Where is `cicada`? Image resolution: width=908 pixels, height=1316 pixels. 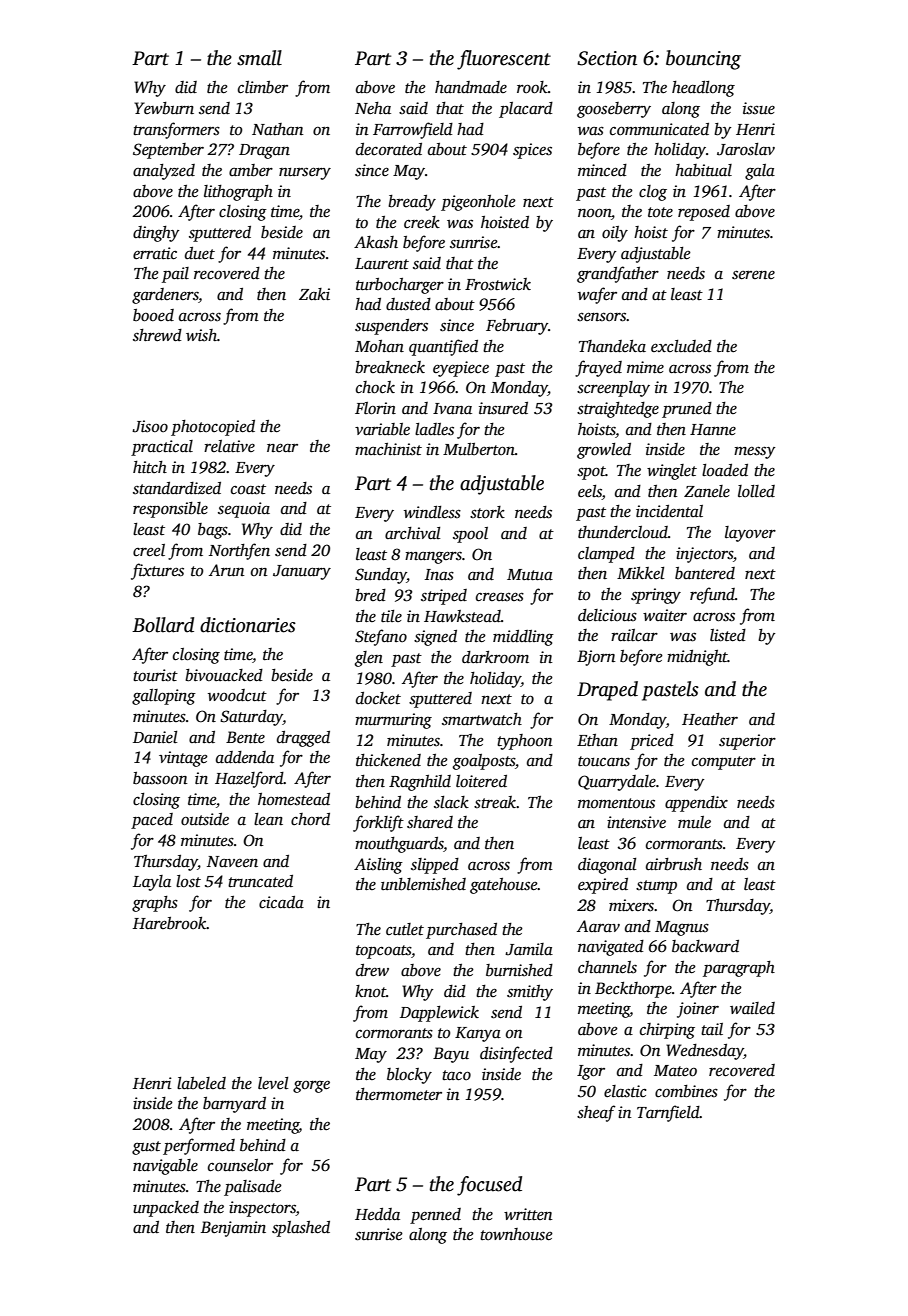
cicada is located at coordinates (281, 902).
